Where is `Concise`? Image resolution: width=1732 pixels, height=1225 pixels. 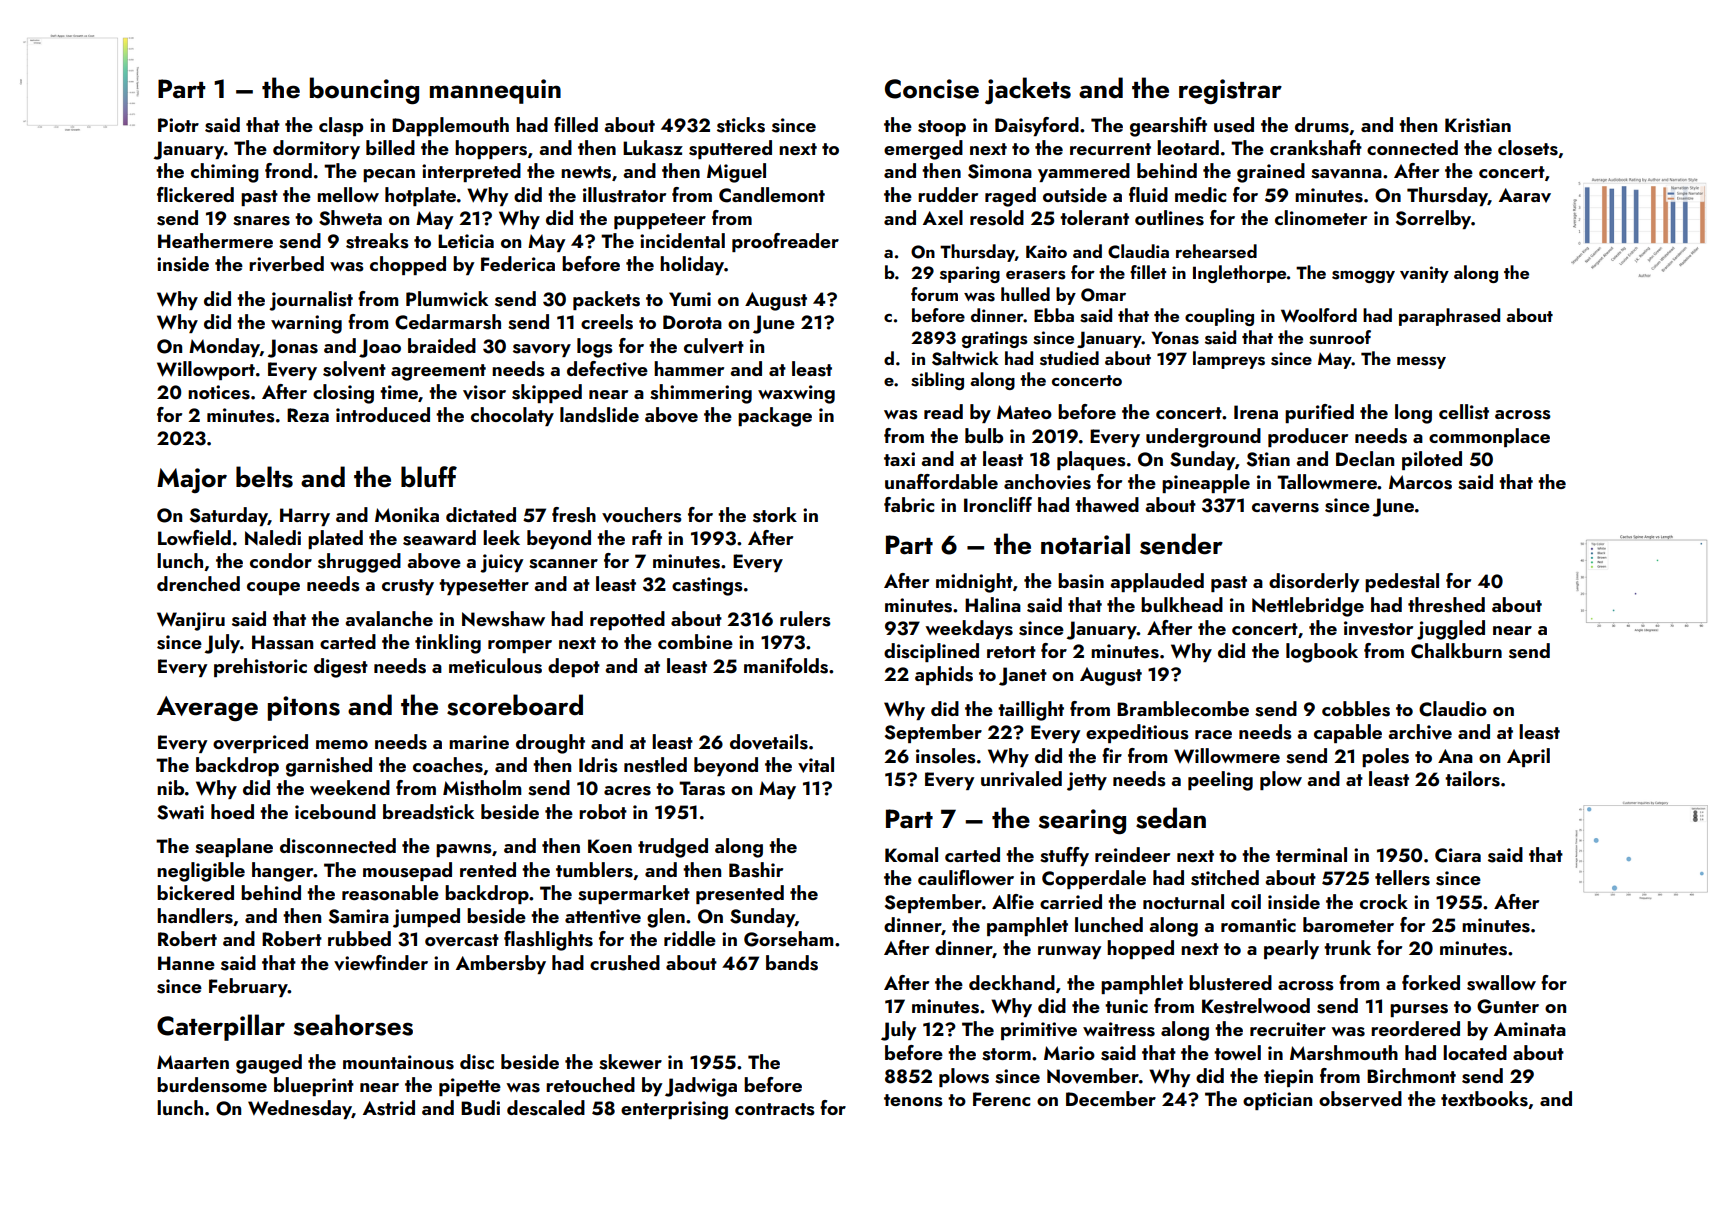 Concise is located at coordinates (932, 89).
